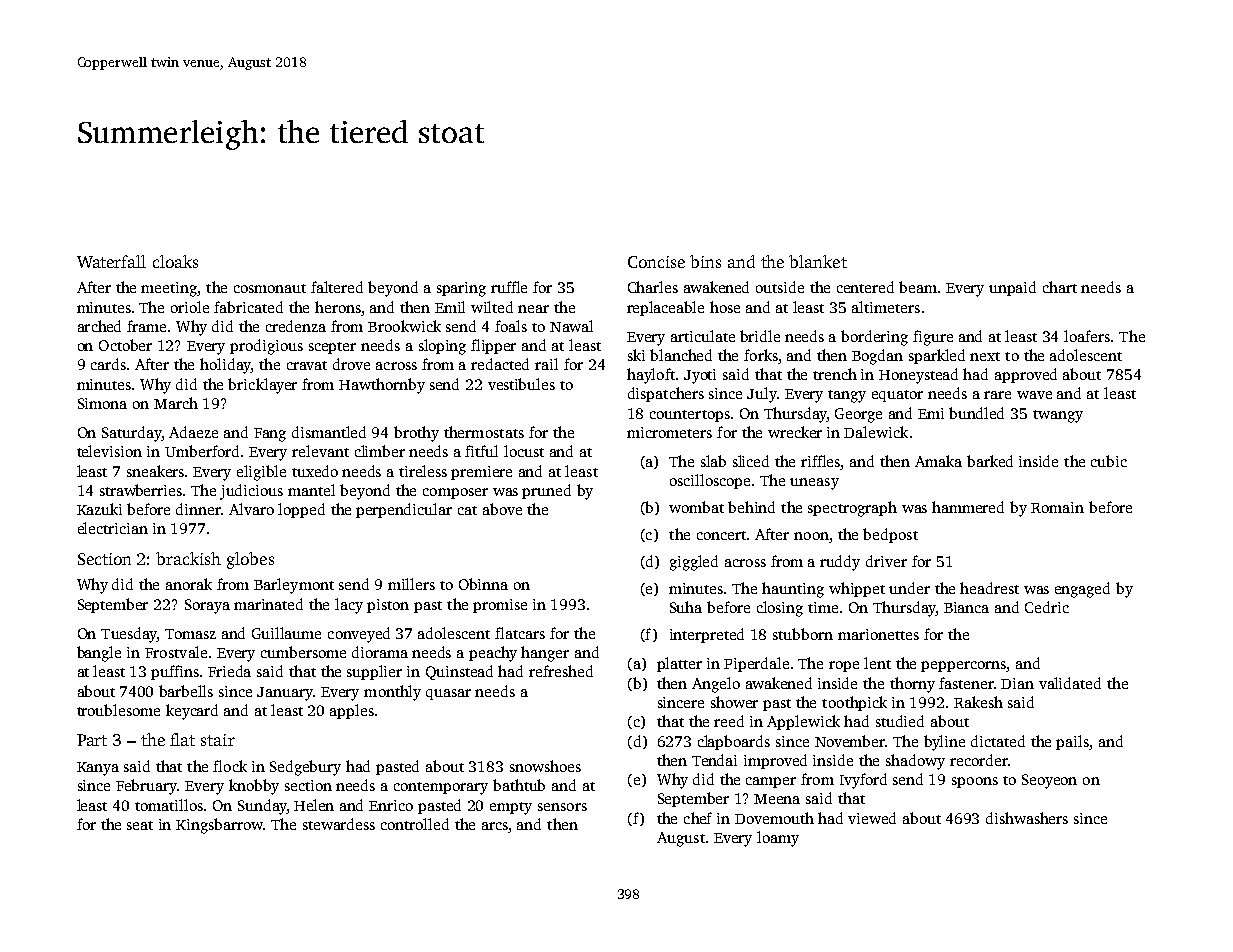 Image resolution: width=1233 pixels, height=952 pixels. I want to click on ruffle, so click(509, 287).
